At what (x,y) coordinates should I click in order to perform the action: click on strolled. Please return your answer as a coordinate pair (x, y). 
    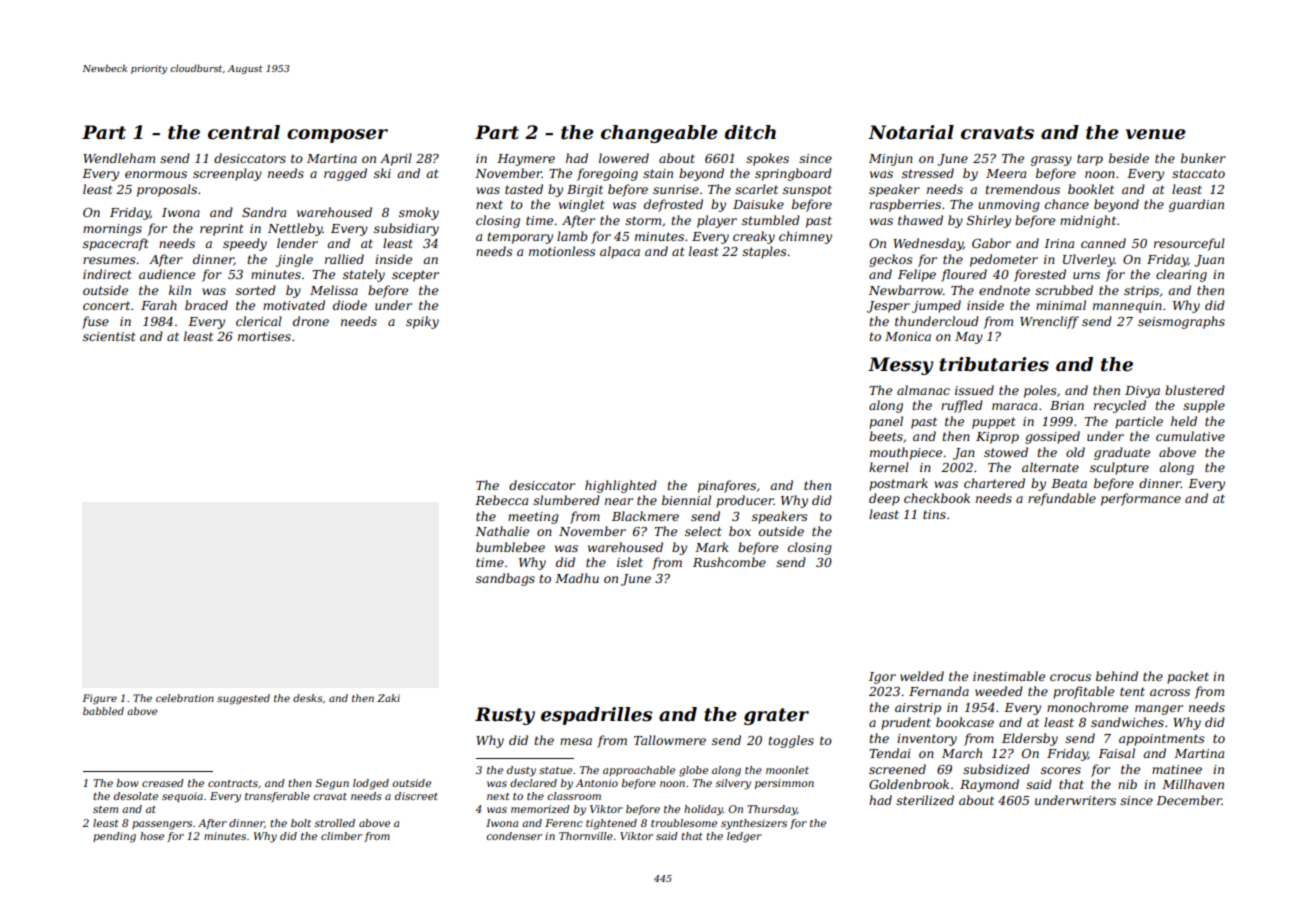
    Looking at the image, I should click on (335, 823).
